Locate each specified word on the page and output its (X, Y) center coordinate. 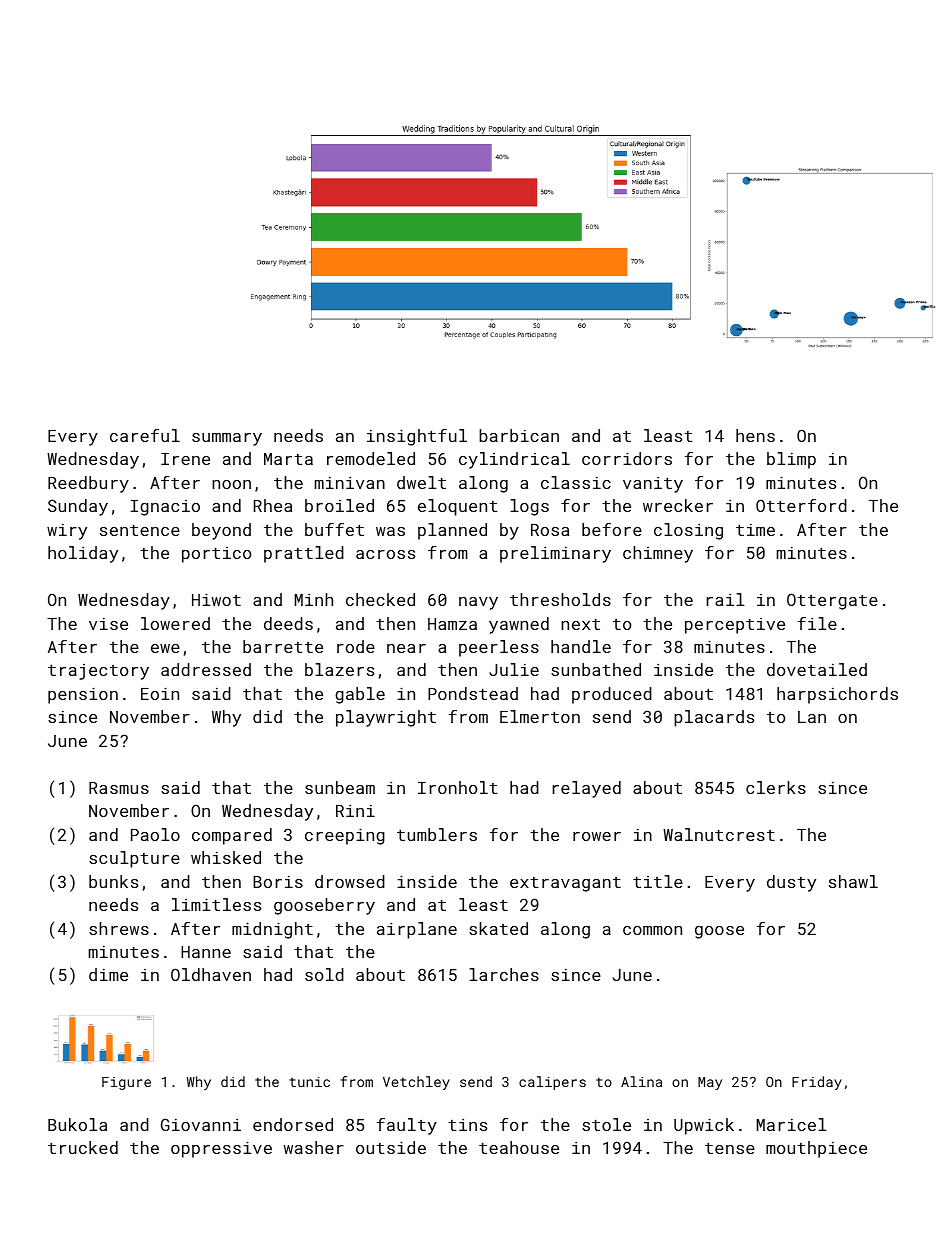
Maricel (792, 1124)
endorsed (293, 1124)
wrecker (678, 505)
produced (612, 695)
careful (145, 435)
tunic (309, 1082)
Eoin (160, 693)
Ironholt (458, 787)
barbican (519, 435)
